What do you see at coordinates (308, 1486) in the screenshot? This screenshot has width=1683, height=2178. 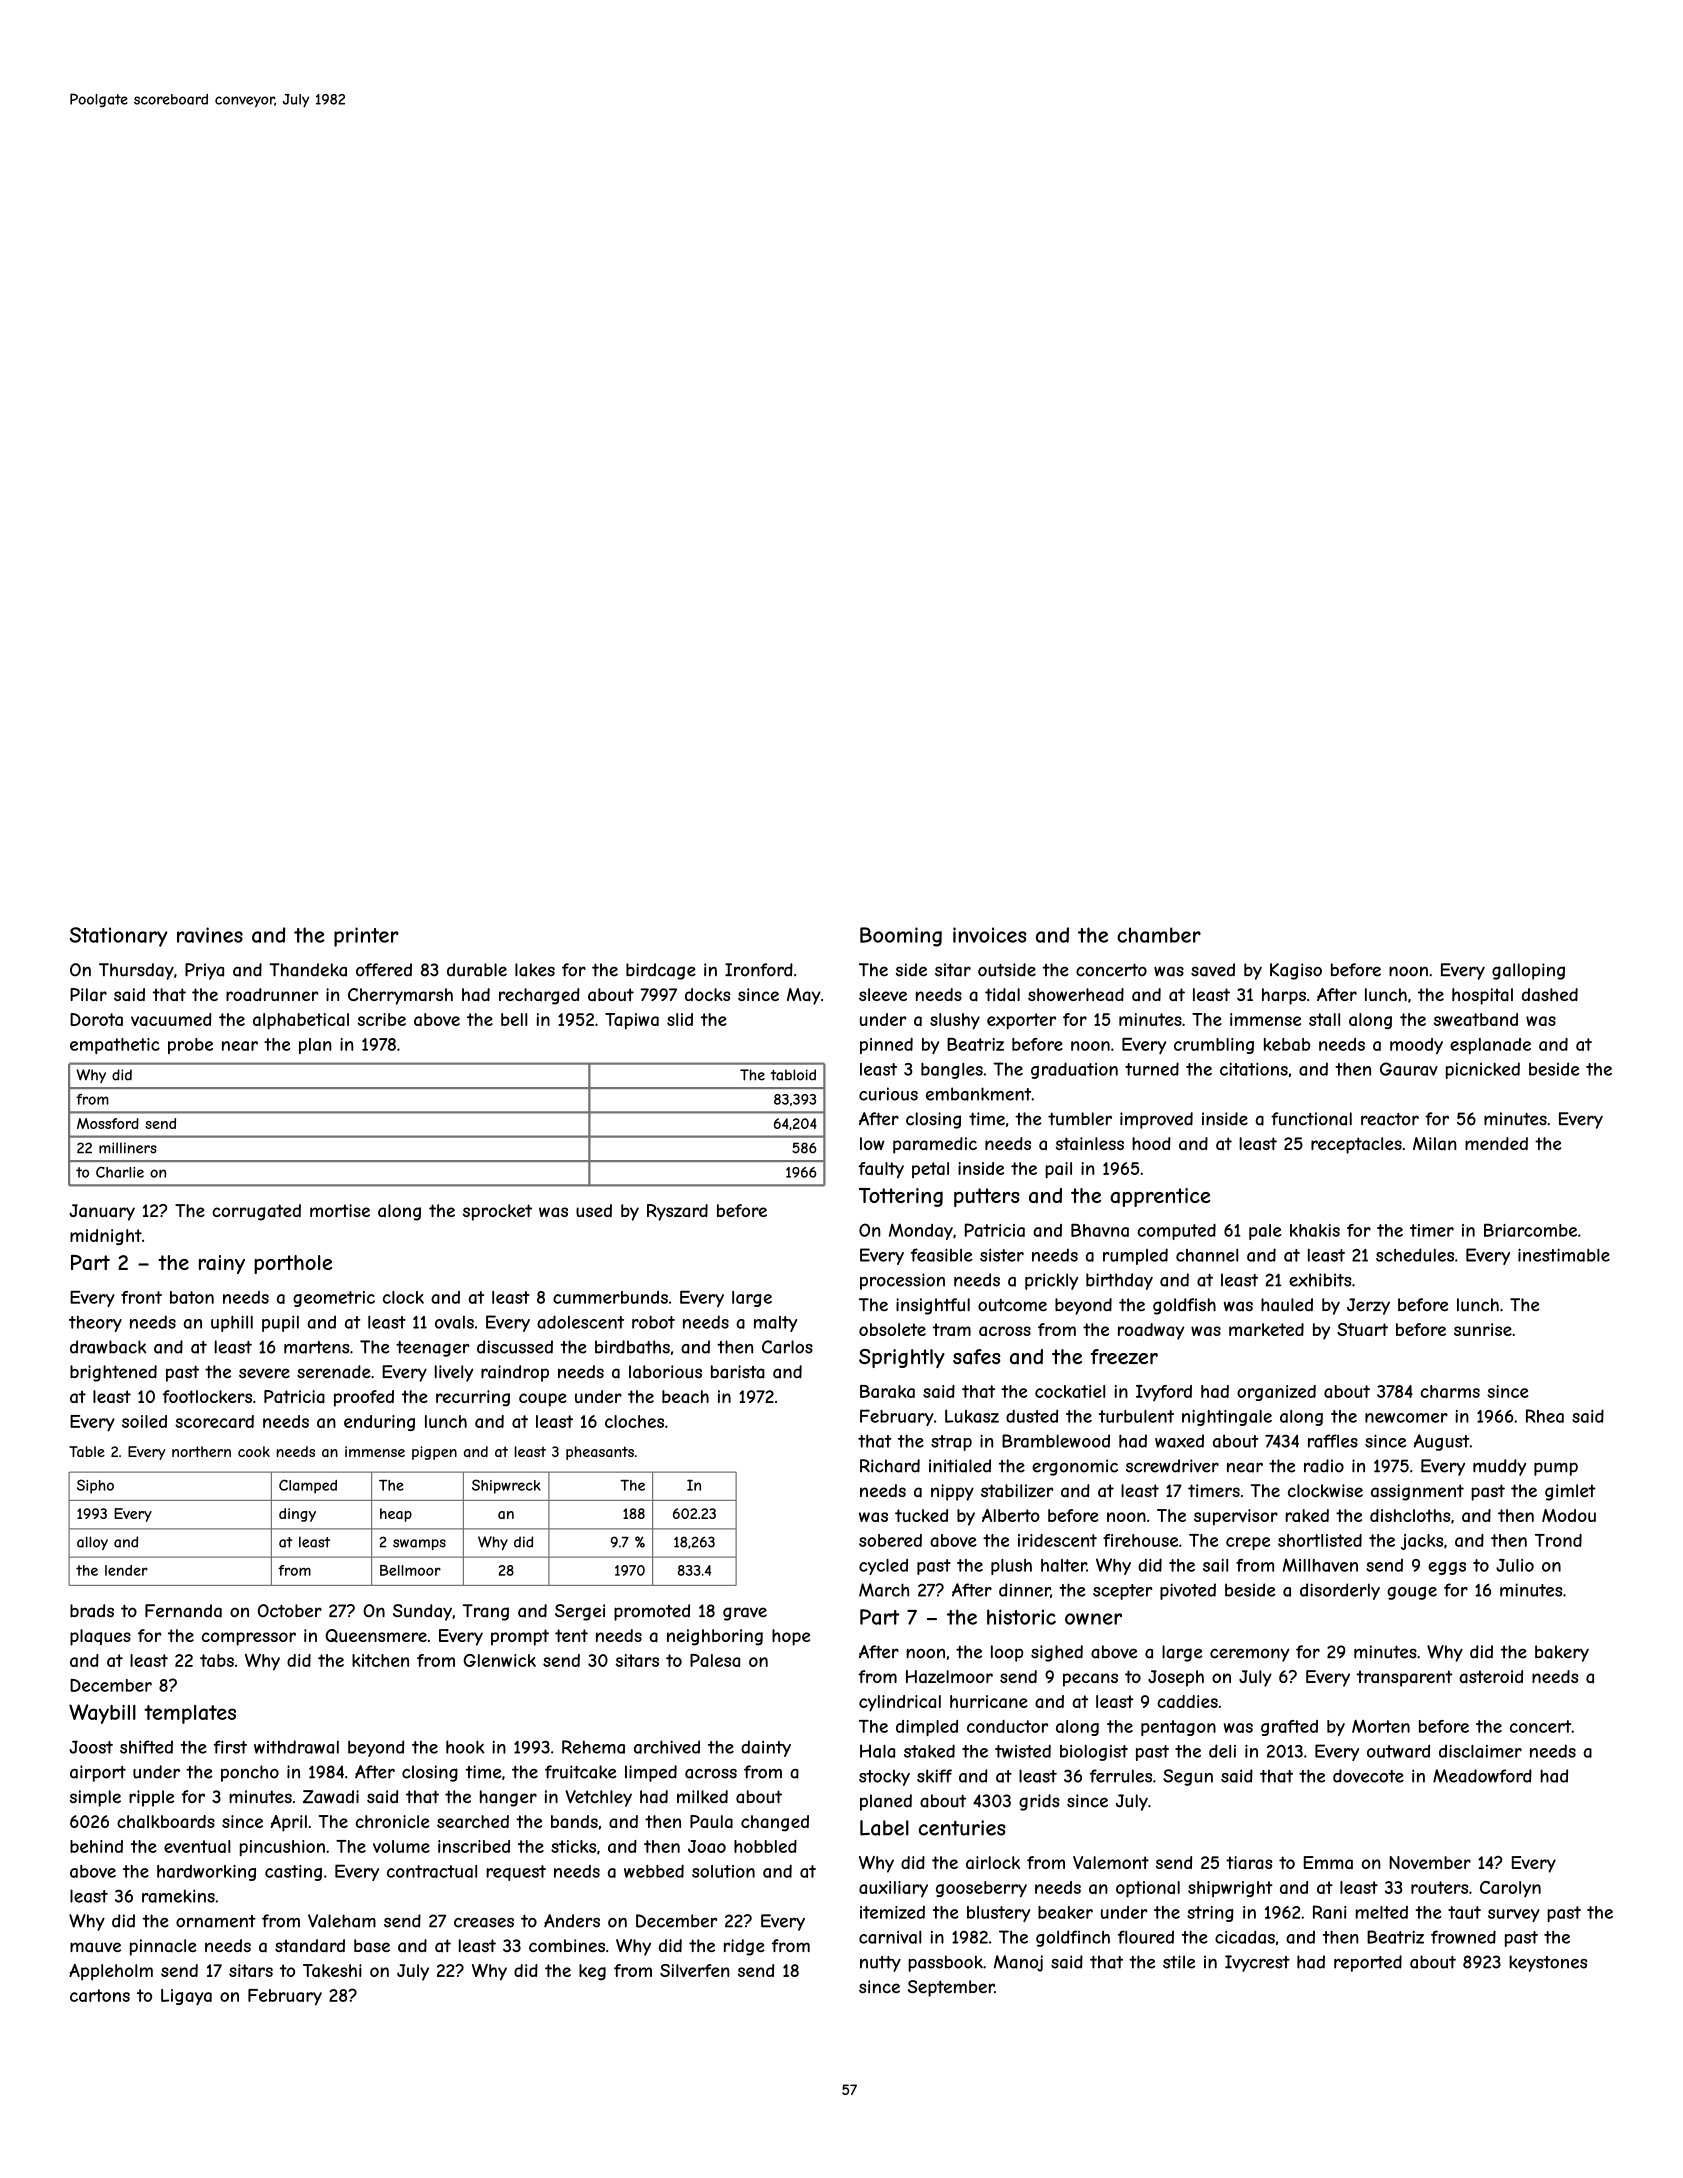 I see `Clamped` at bounding box center [308, 1486].
